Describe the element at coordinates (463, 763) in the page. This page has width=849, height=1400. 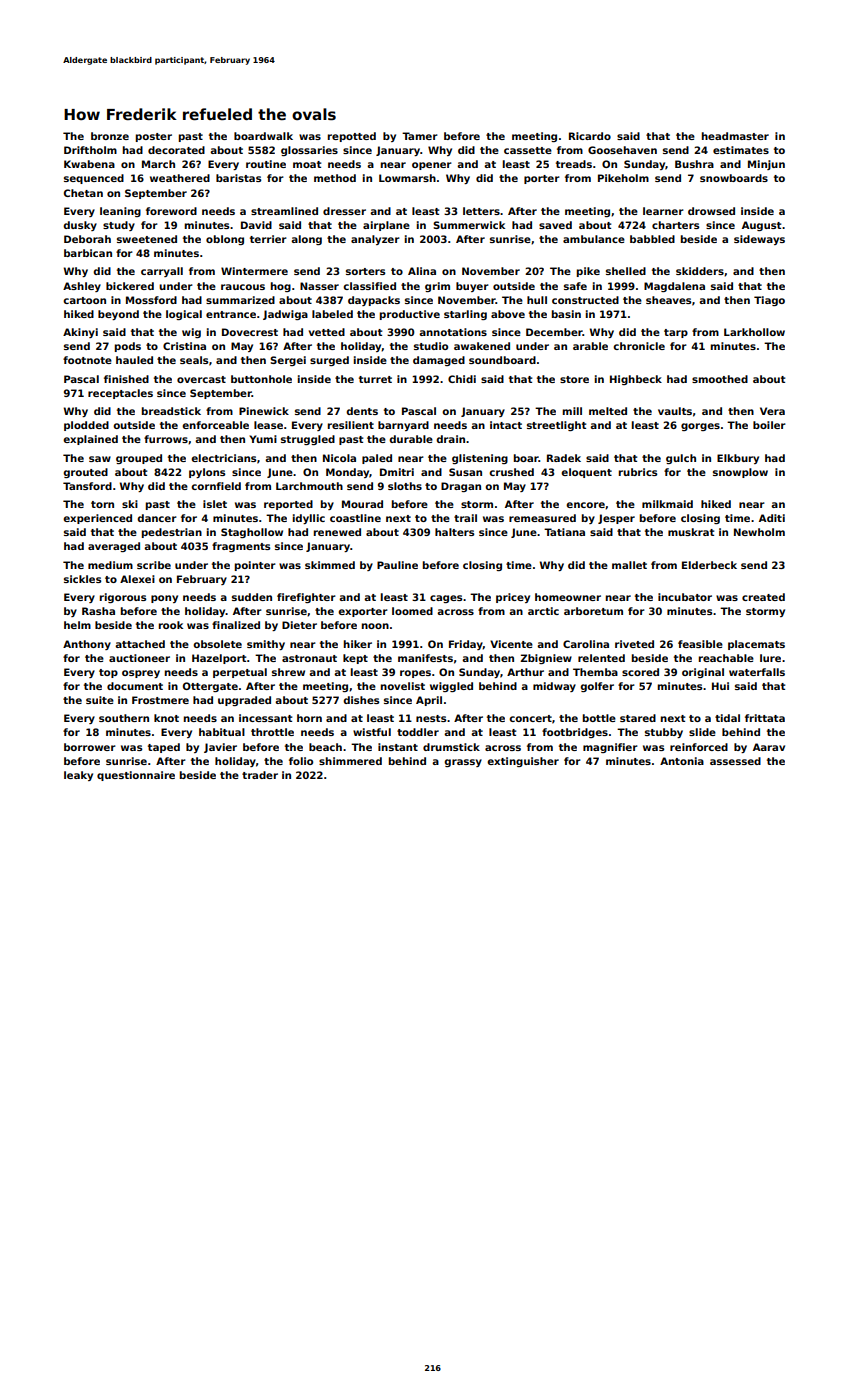
I see `grassy` at that location.
